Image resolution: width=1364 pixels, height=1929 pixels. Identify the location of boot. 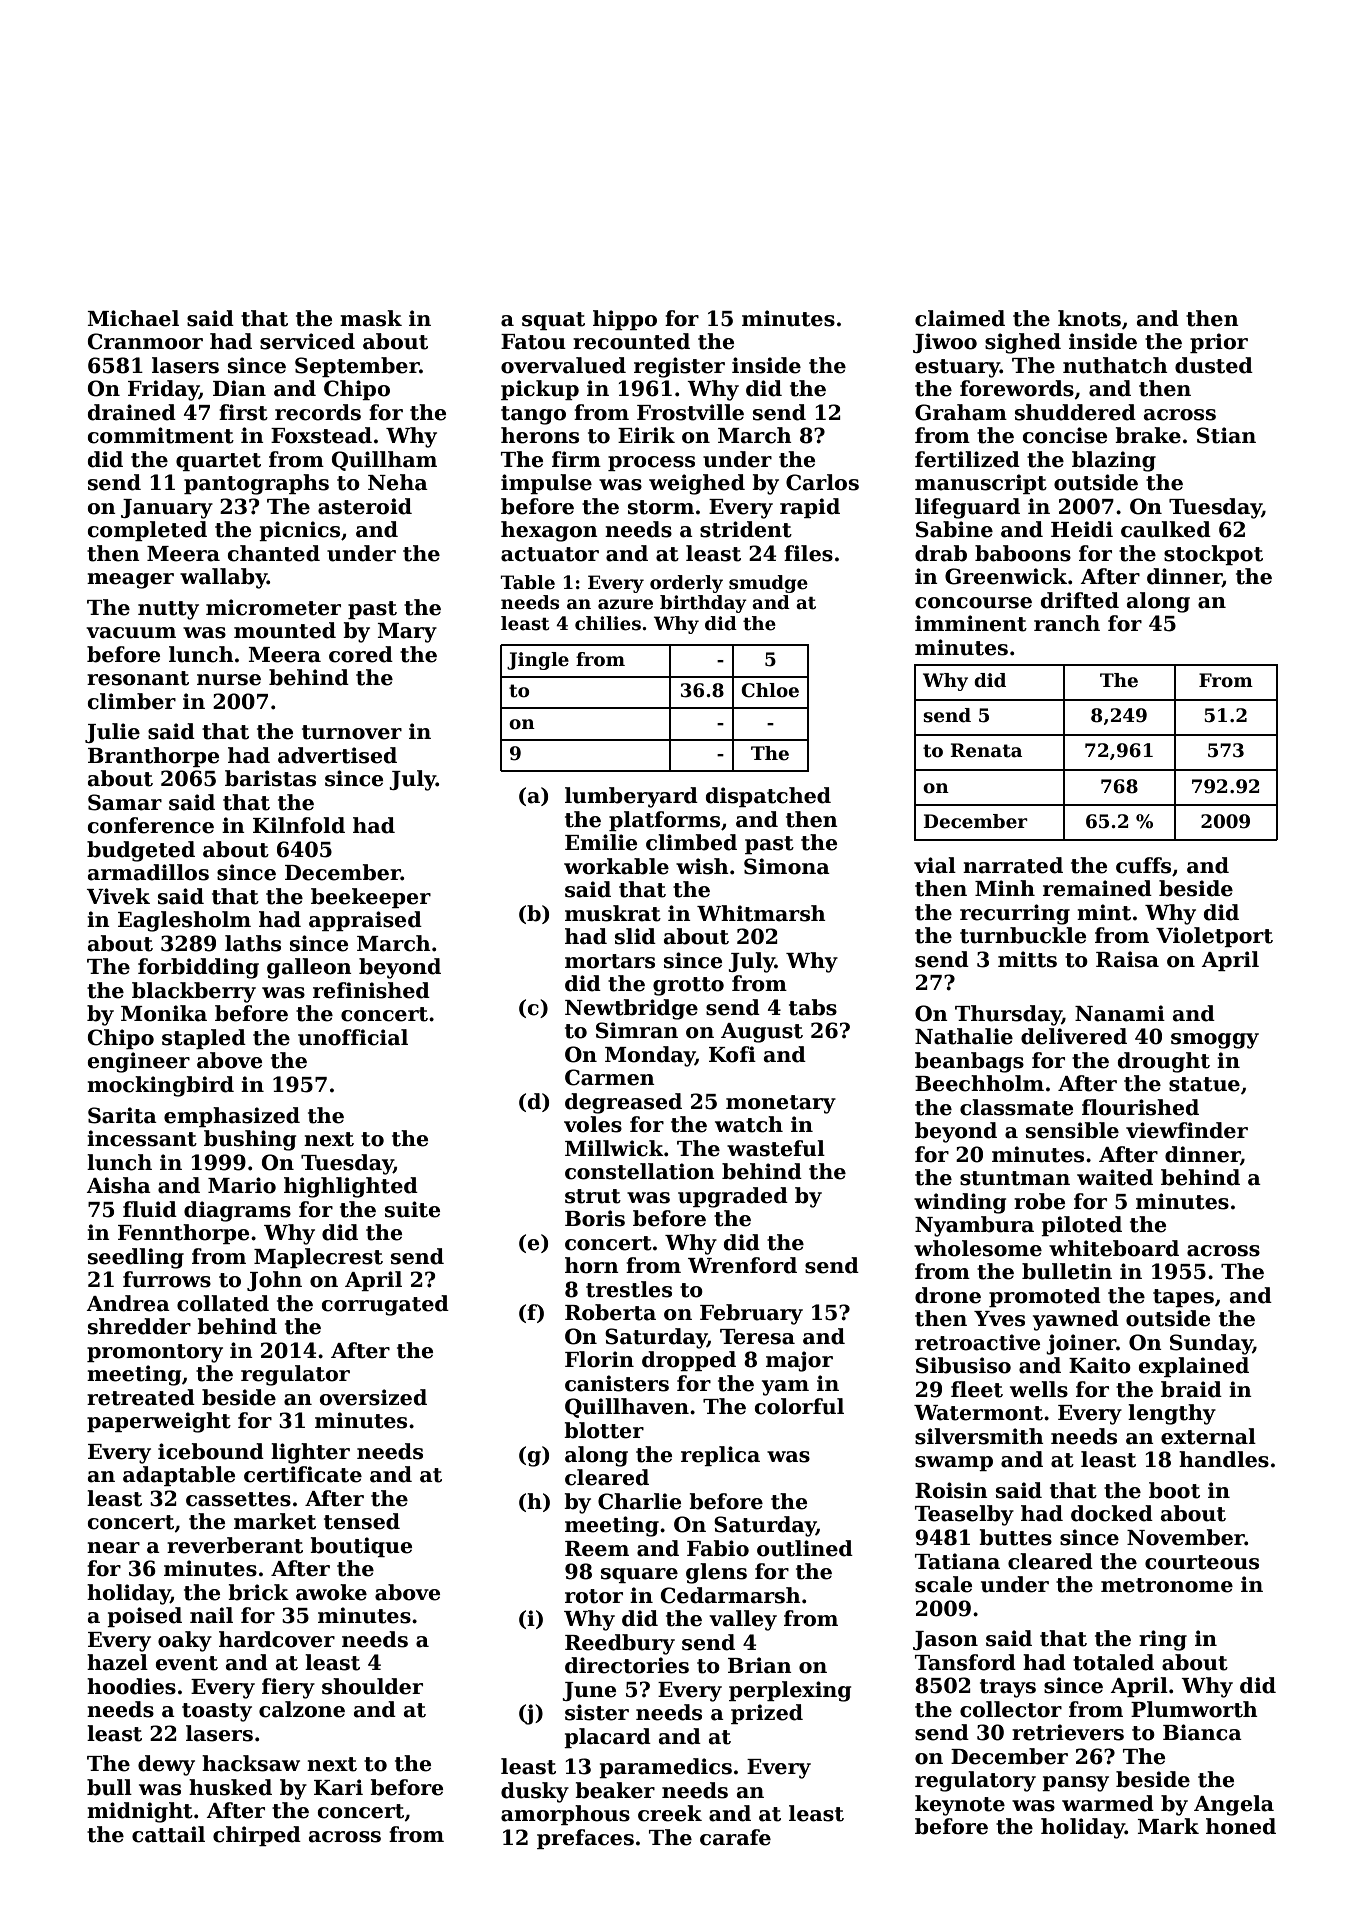
(1174, 1490).
